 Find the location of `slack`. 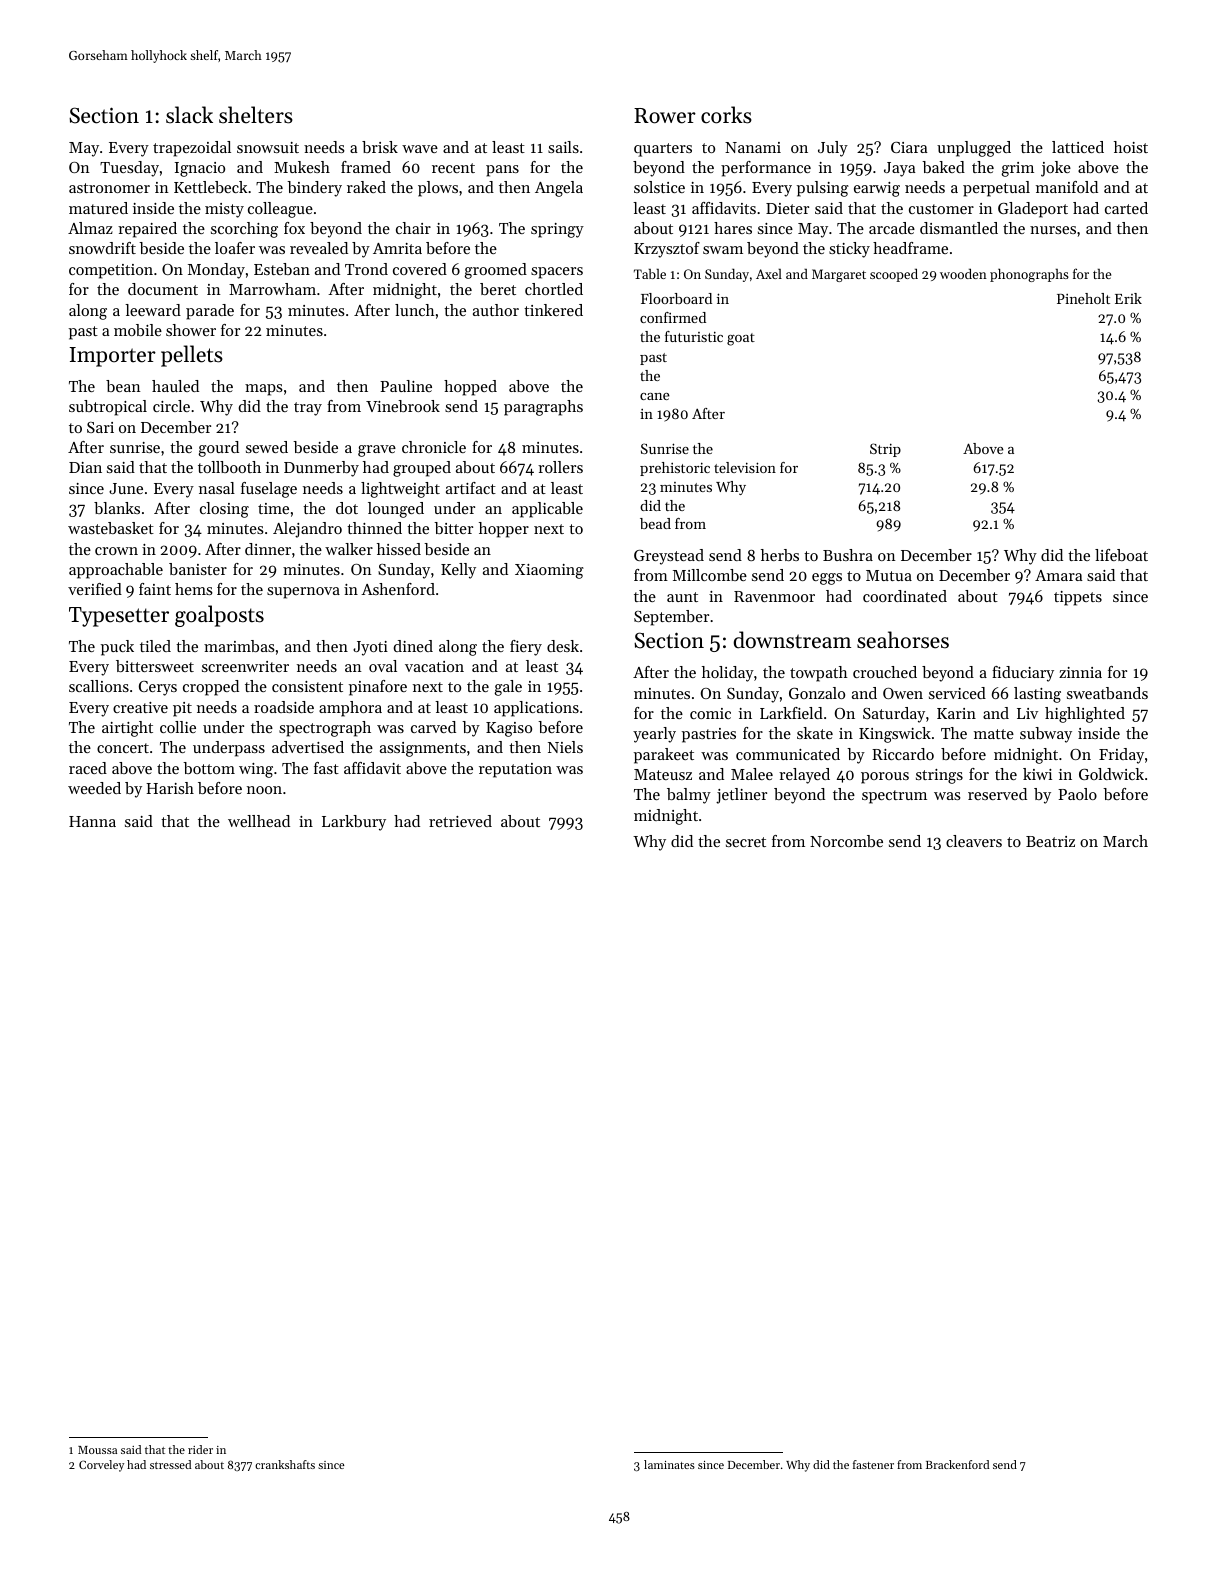

slack is located at coordinates (189, 115).
